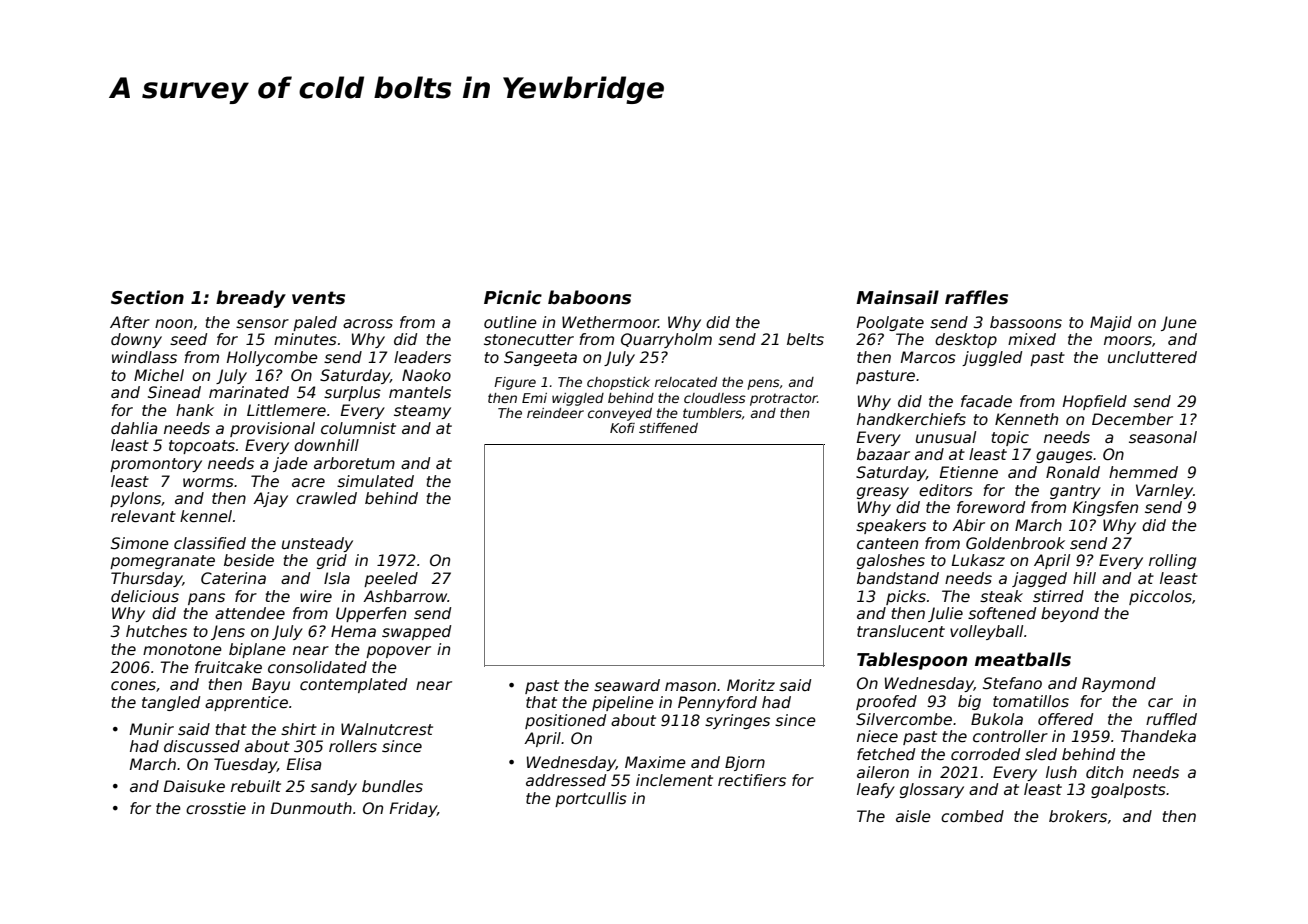 This screenshot has height=924, width=1308. Describe the element at coordinates (391, 579) in the screenshot. I see `peeled` at that location.
